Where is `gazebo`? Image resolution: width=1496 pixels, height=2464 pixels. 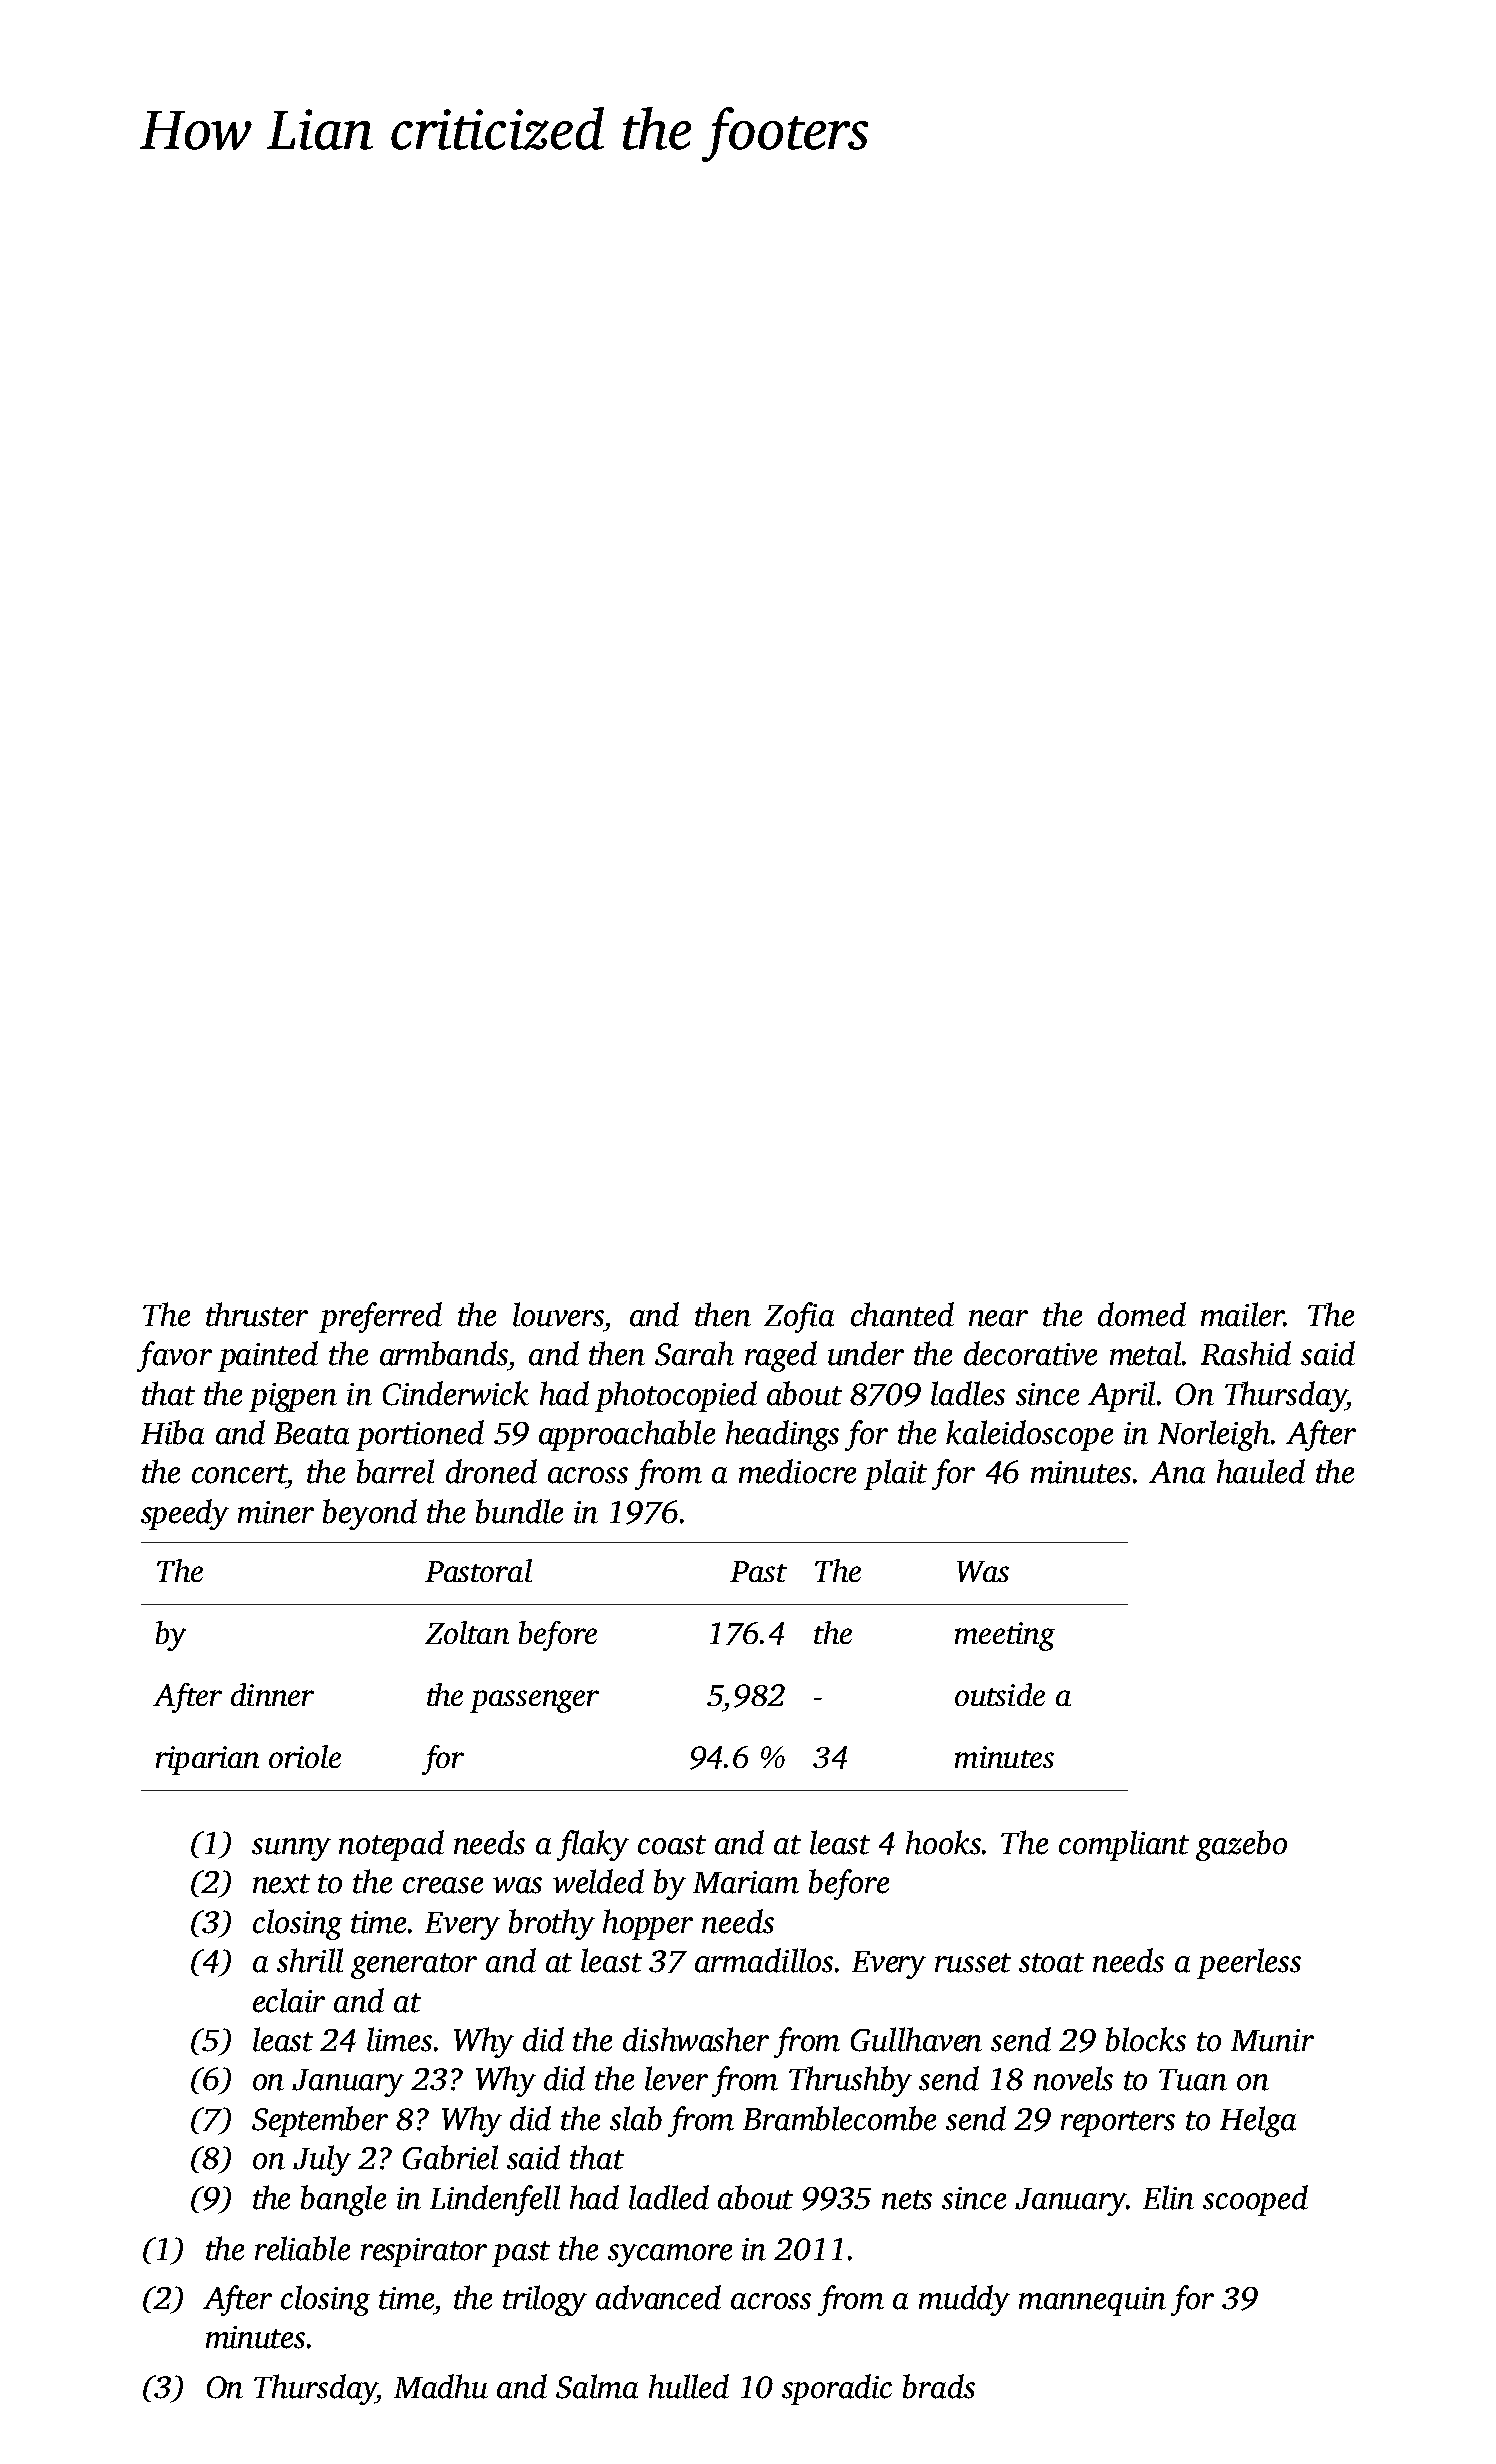
gazebo is located at coordinates (1241, 1845).
